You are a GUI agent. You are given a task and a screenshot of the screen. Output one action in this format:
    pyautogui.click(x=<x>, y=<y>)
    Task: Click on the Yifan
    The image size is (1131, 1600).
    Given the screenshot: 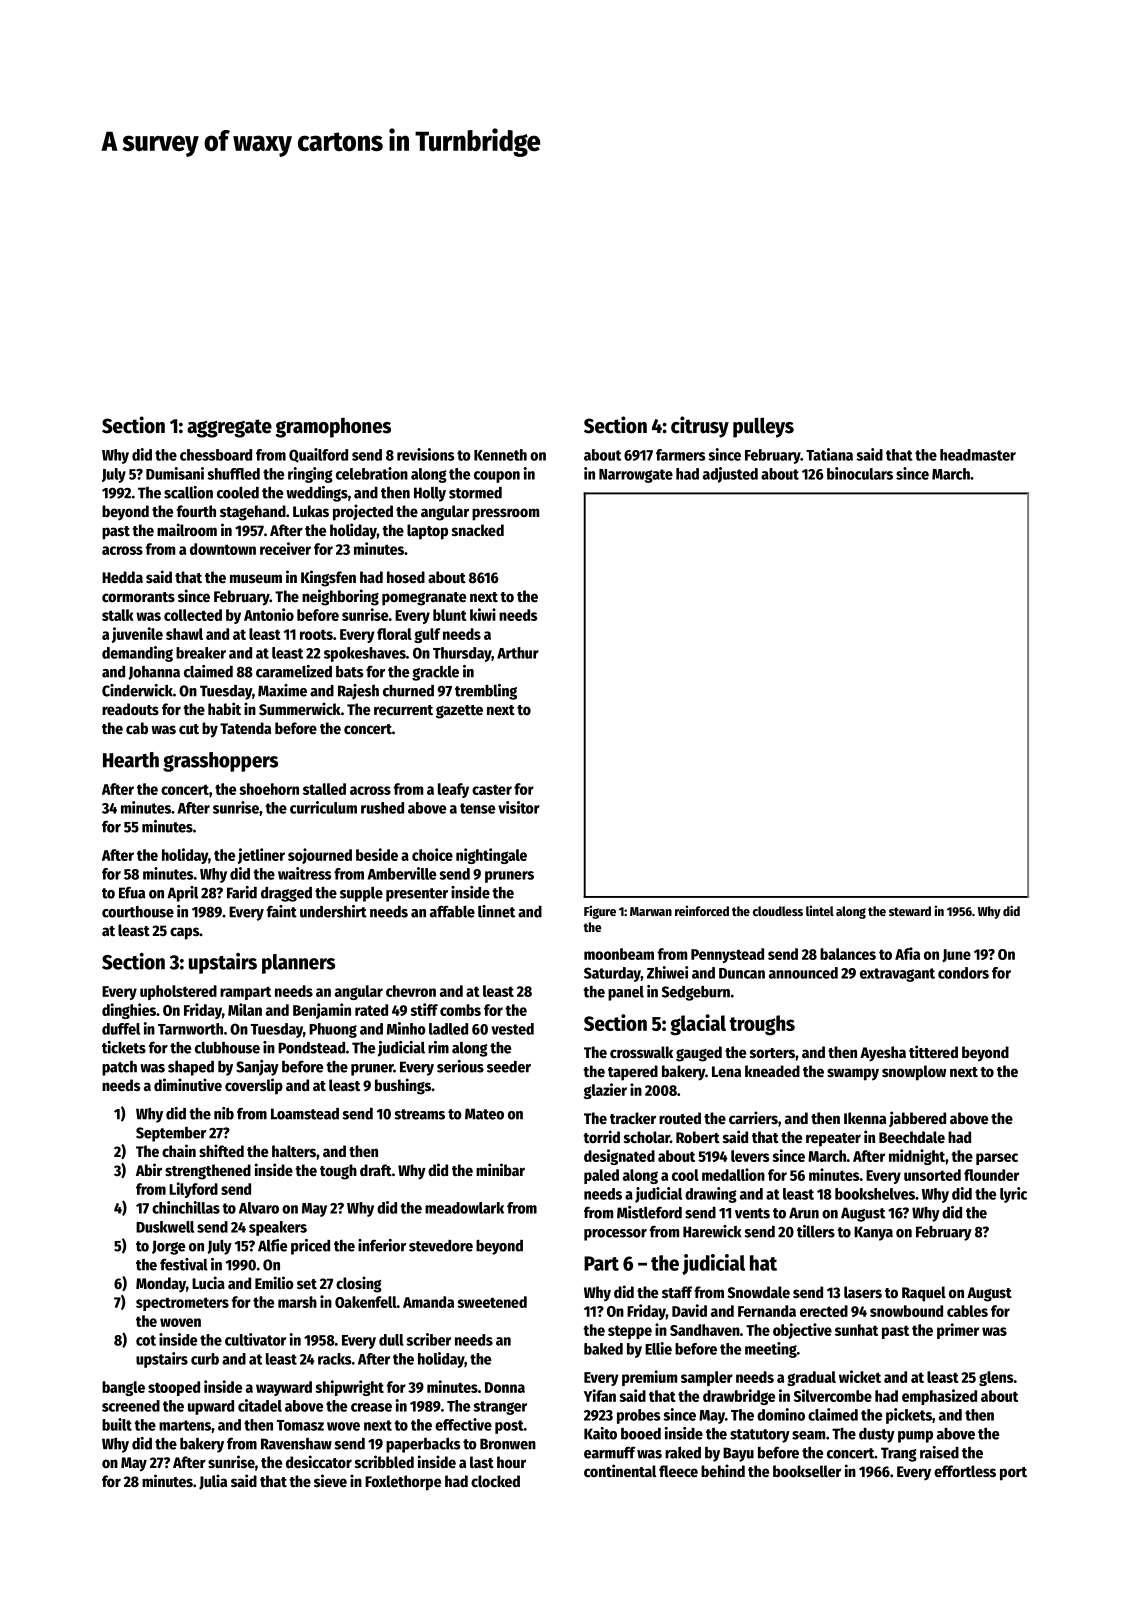 What is the action you would take?
    pyautogui.click(x=600, y=1395)
